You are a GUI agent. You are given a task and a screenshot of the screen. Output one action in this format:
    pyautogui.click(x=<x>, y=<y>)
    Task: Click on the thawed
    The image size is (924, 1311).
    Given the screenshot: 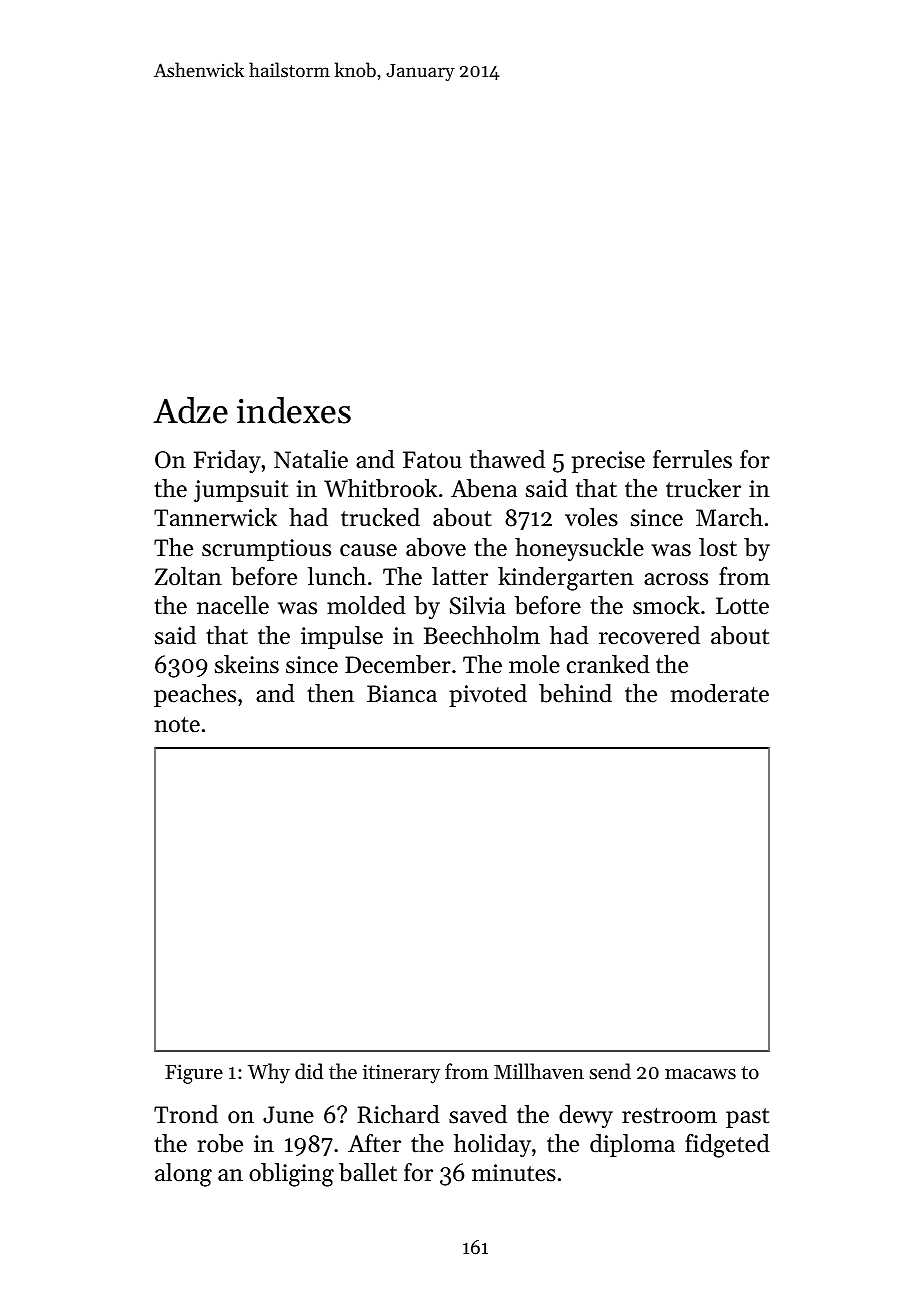 What is the action you would take?
    pyautogui.click(x=507, y=459)
